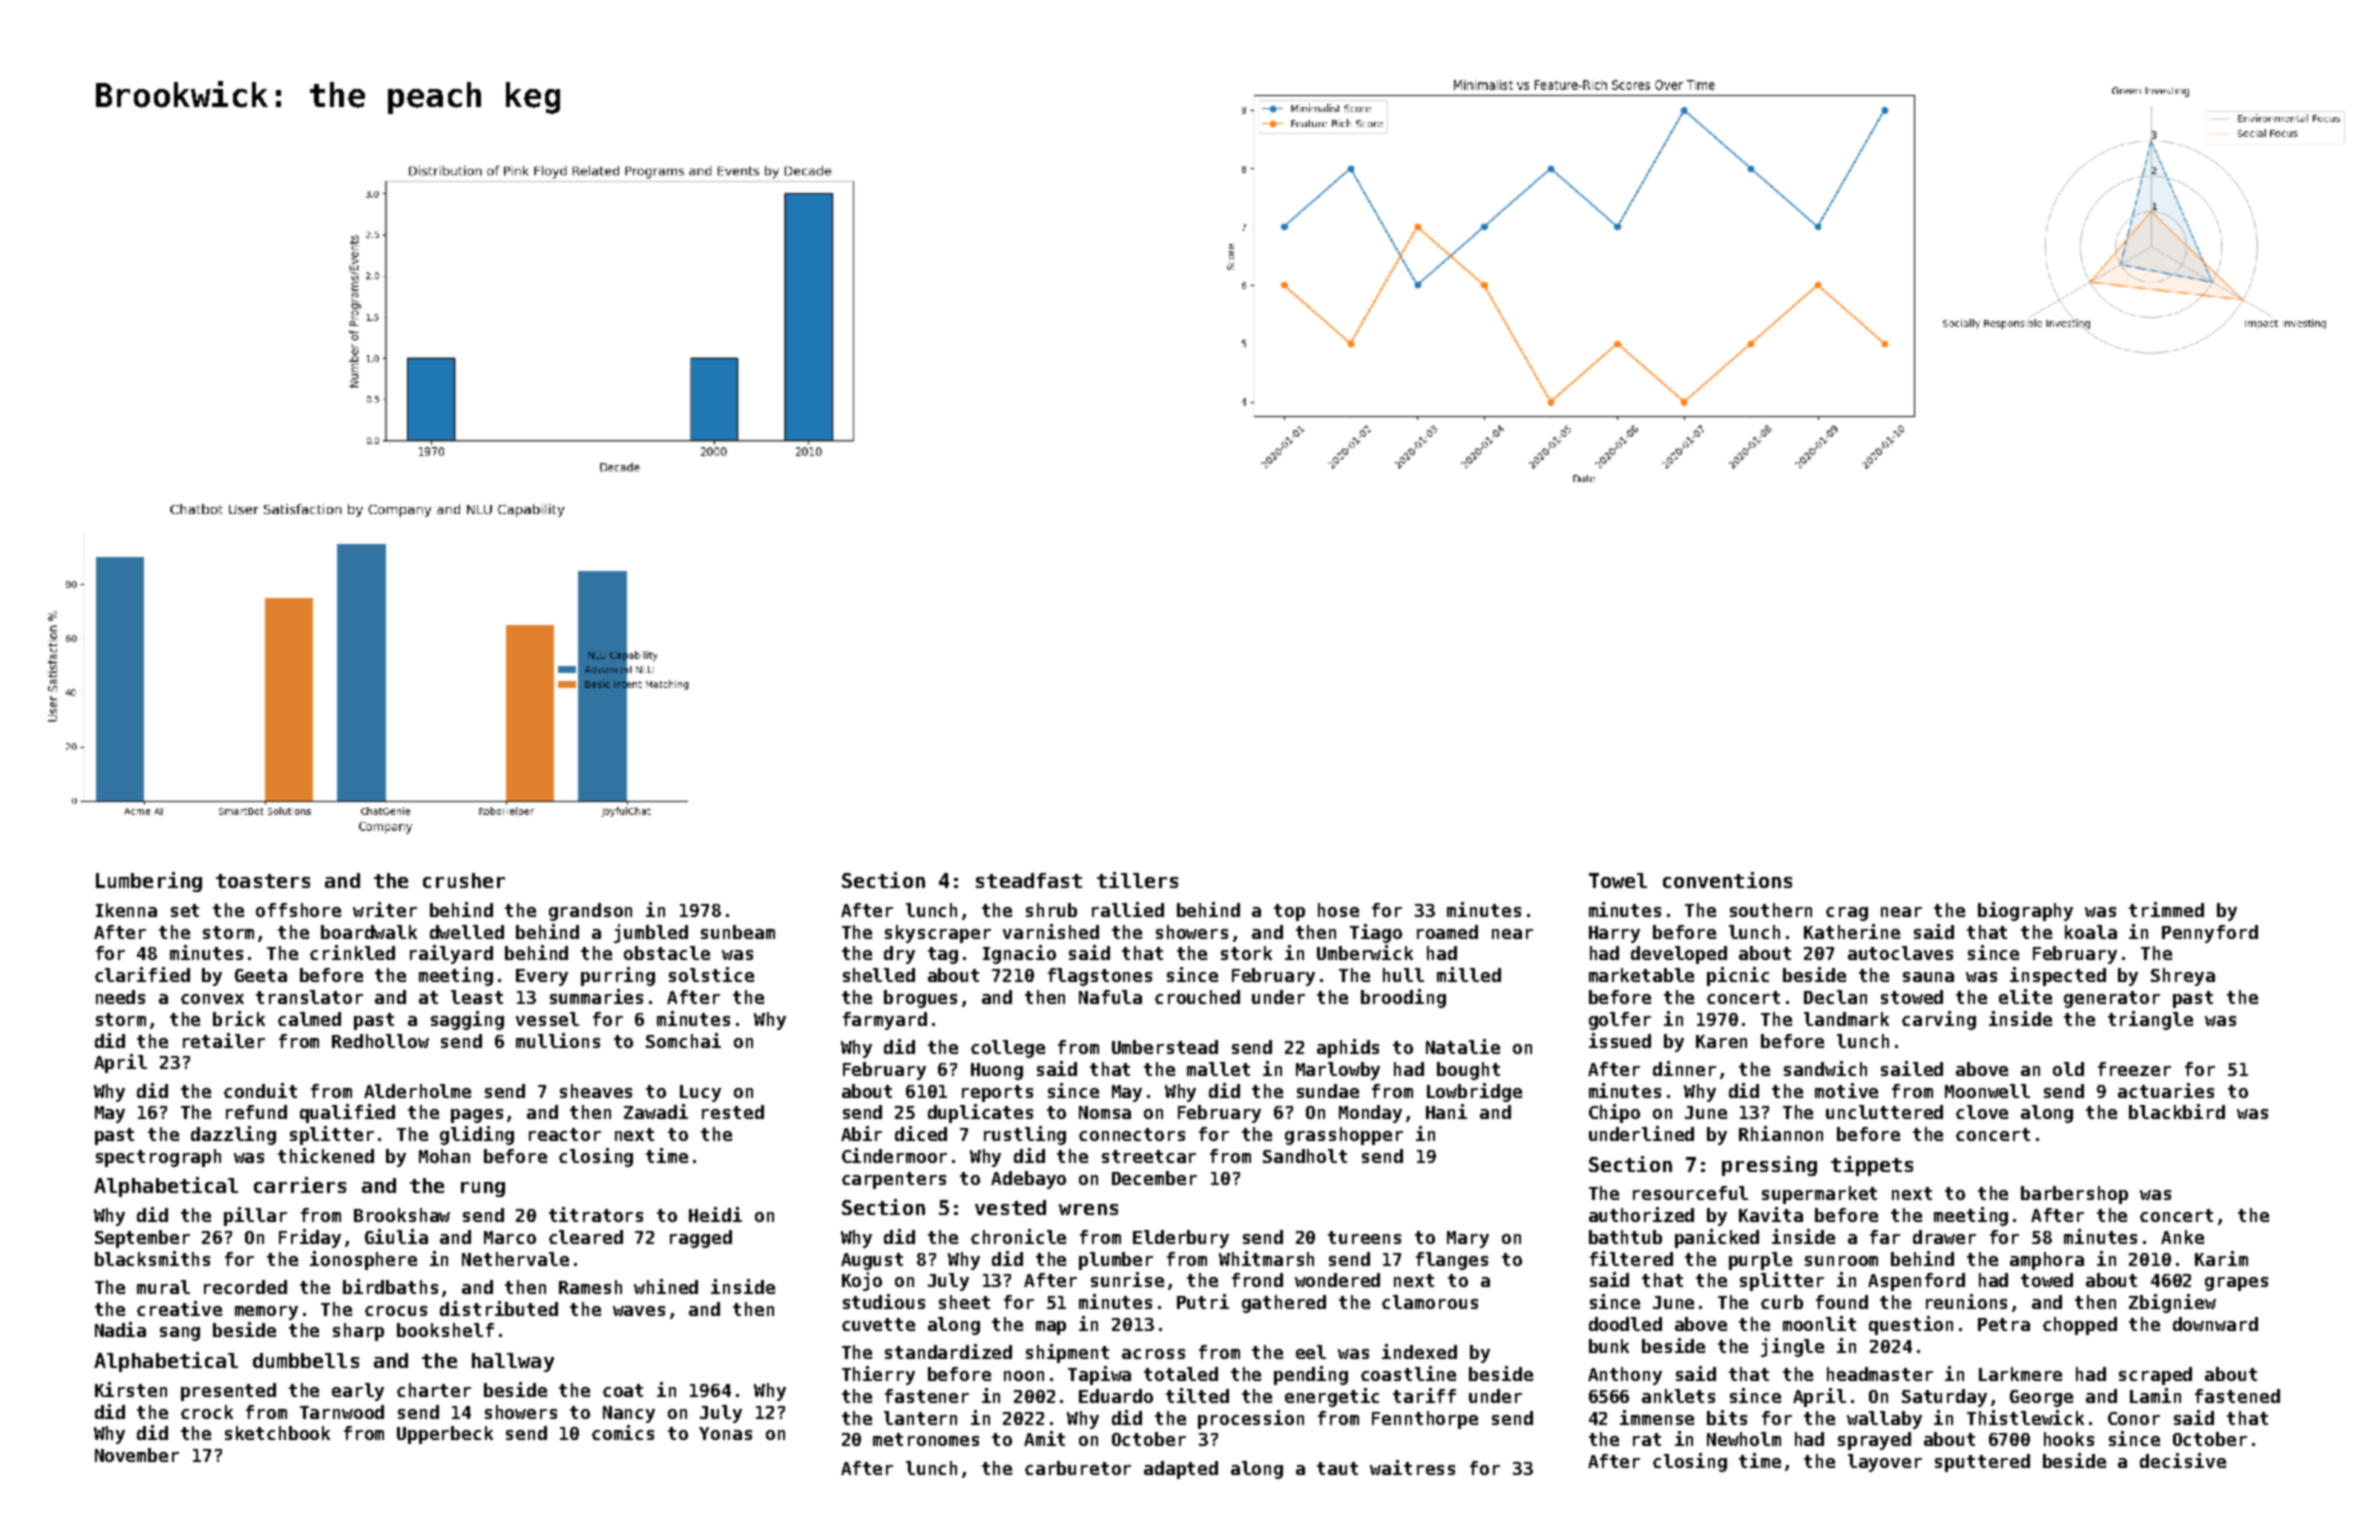  I want to click on Yonas, so click(725, 1433).
